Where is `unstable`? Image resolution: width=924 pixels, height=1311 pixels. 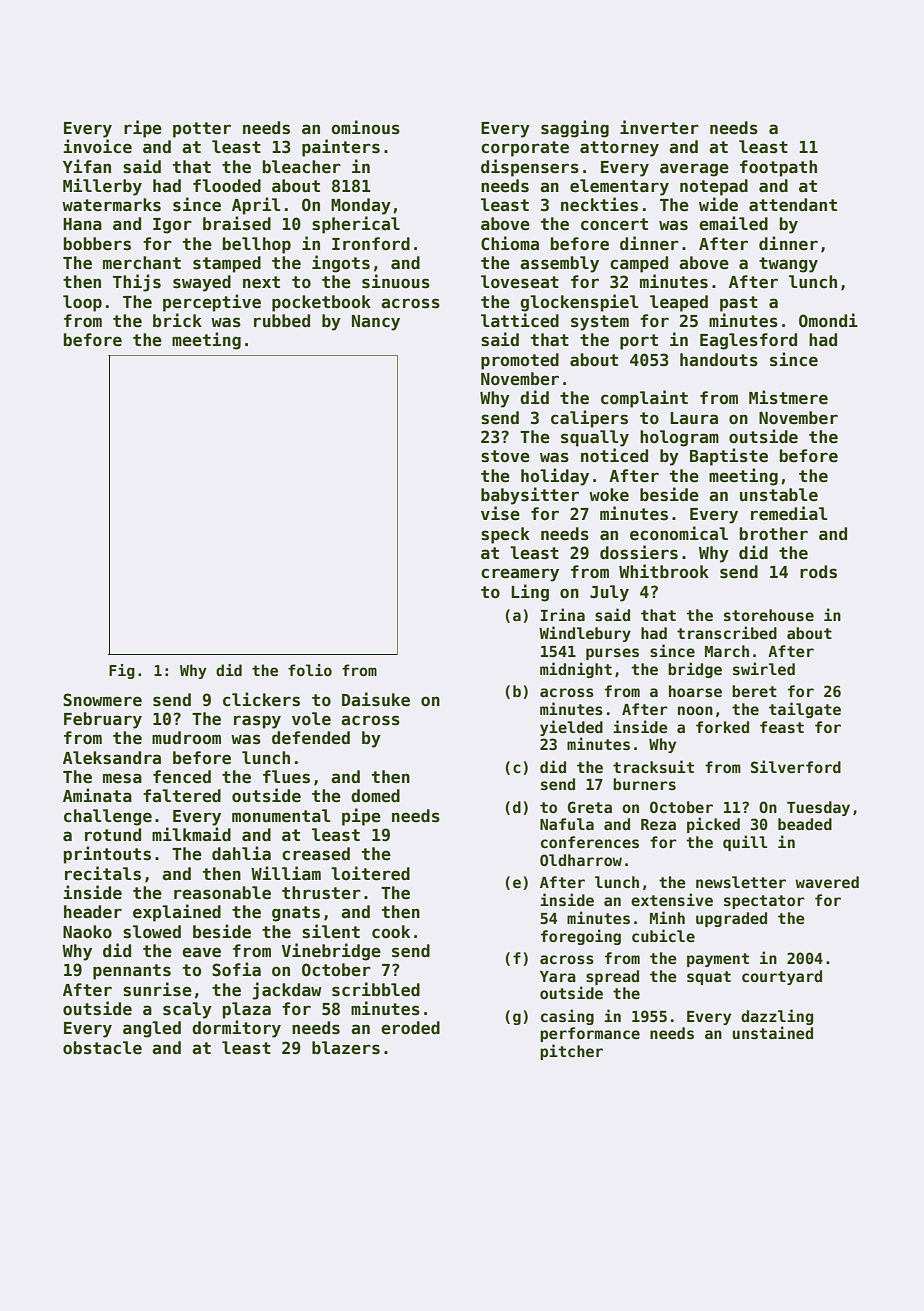
unstable is located at coordinates (779, 495).
